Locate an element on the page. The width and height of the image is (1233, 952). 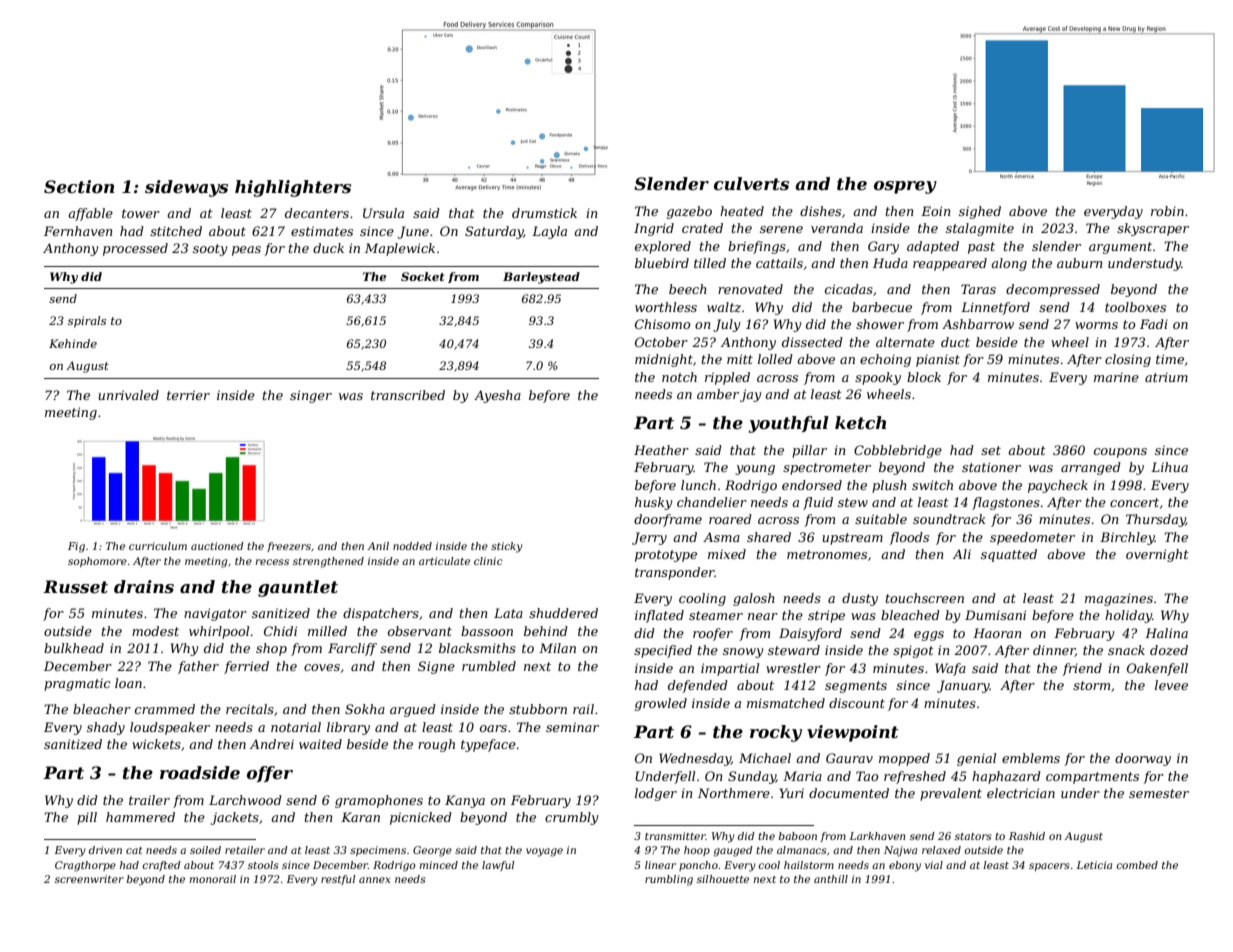
defended is located at coordinates (698, 686).
